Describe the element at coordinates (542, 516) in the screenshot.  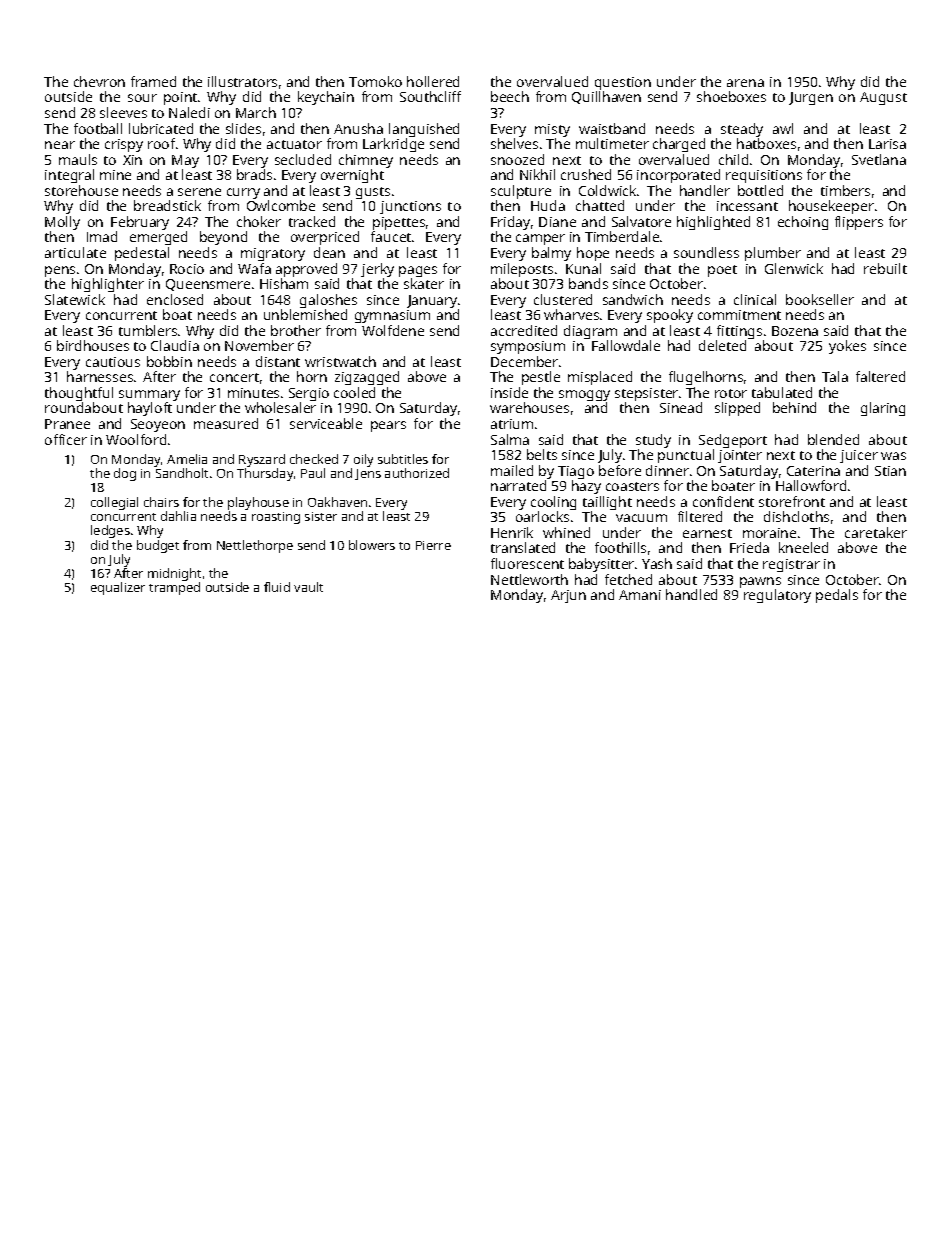
I see `oarlocks` at that location.
